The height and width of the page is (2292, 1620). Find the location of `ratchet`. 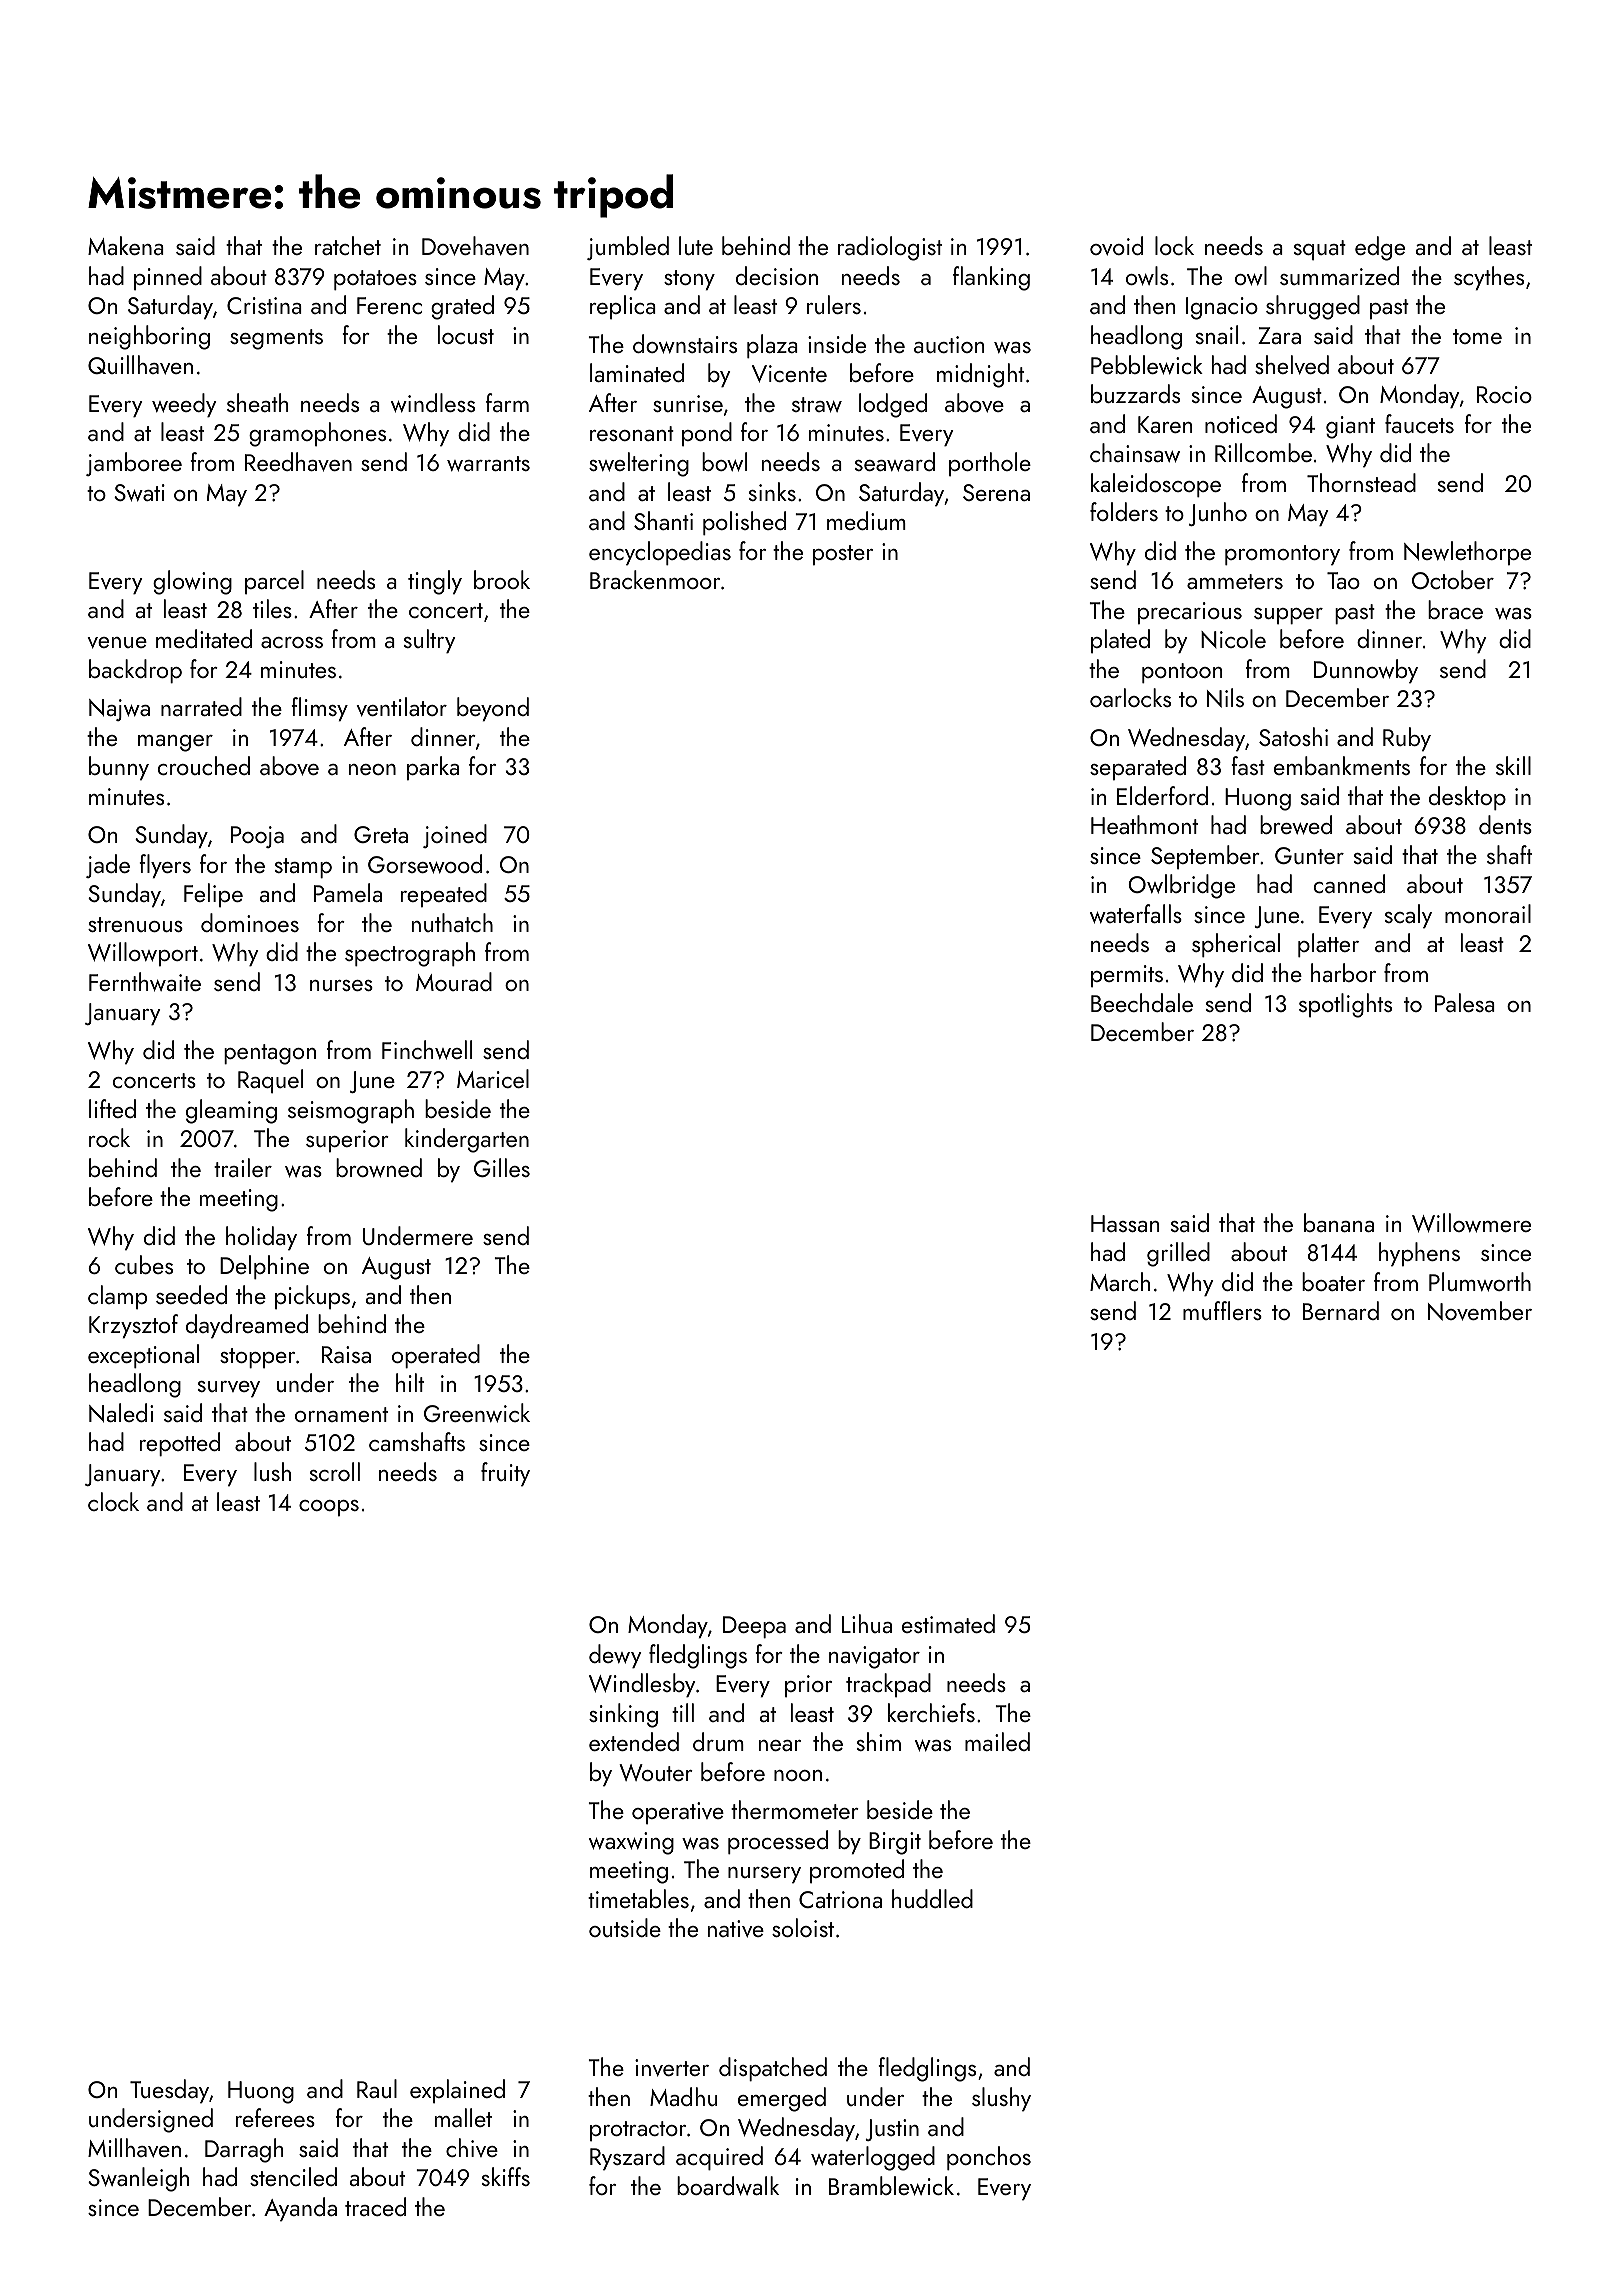

ratchet is located at coordinates (348, 245).
